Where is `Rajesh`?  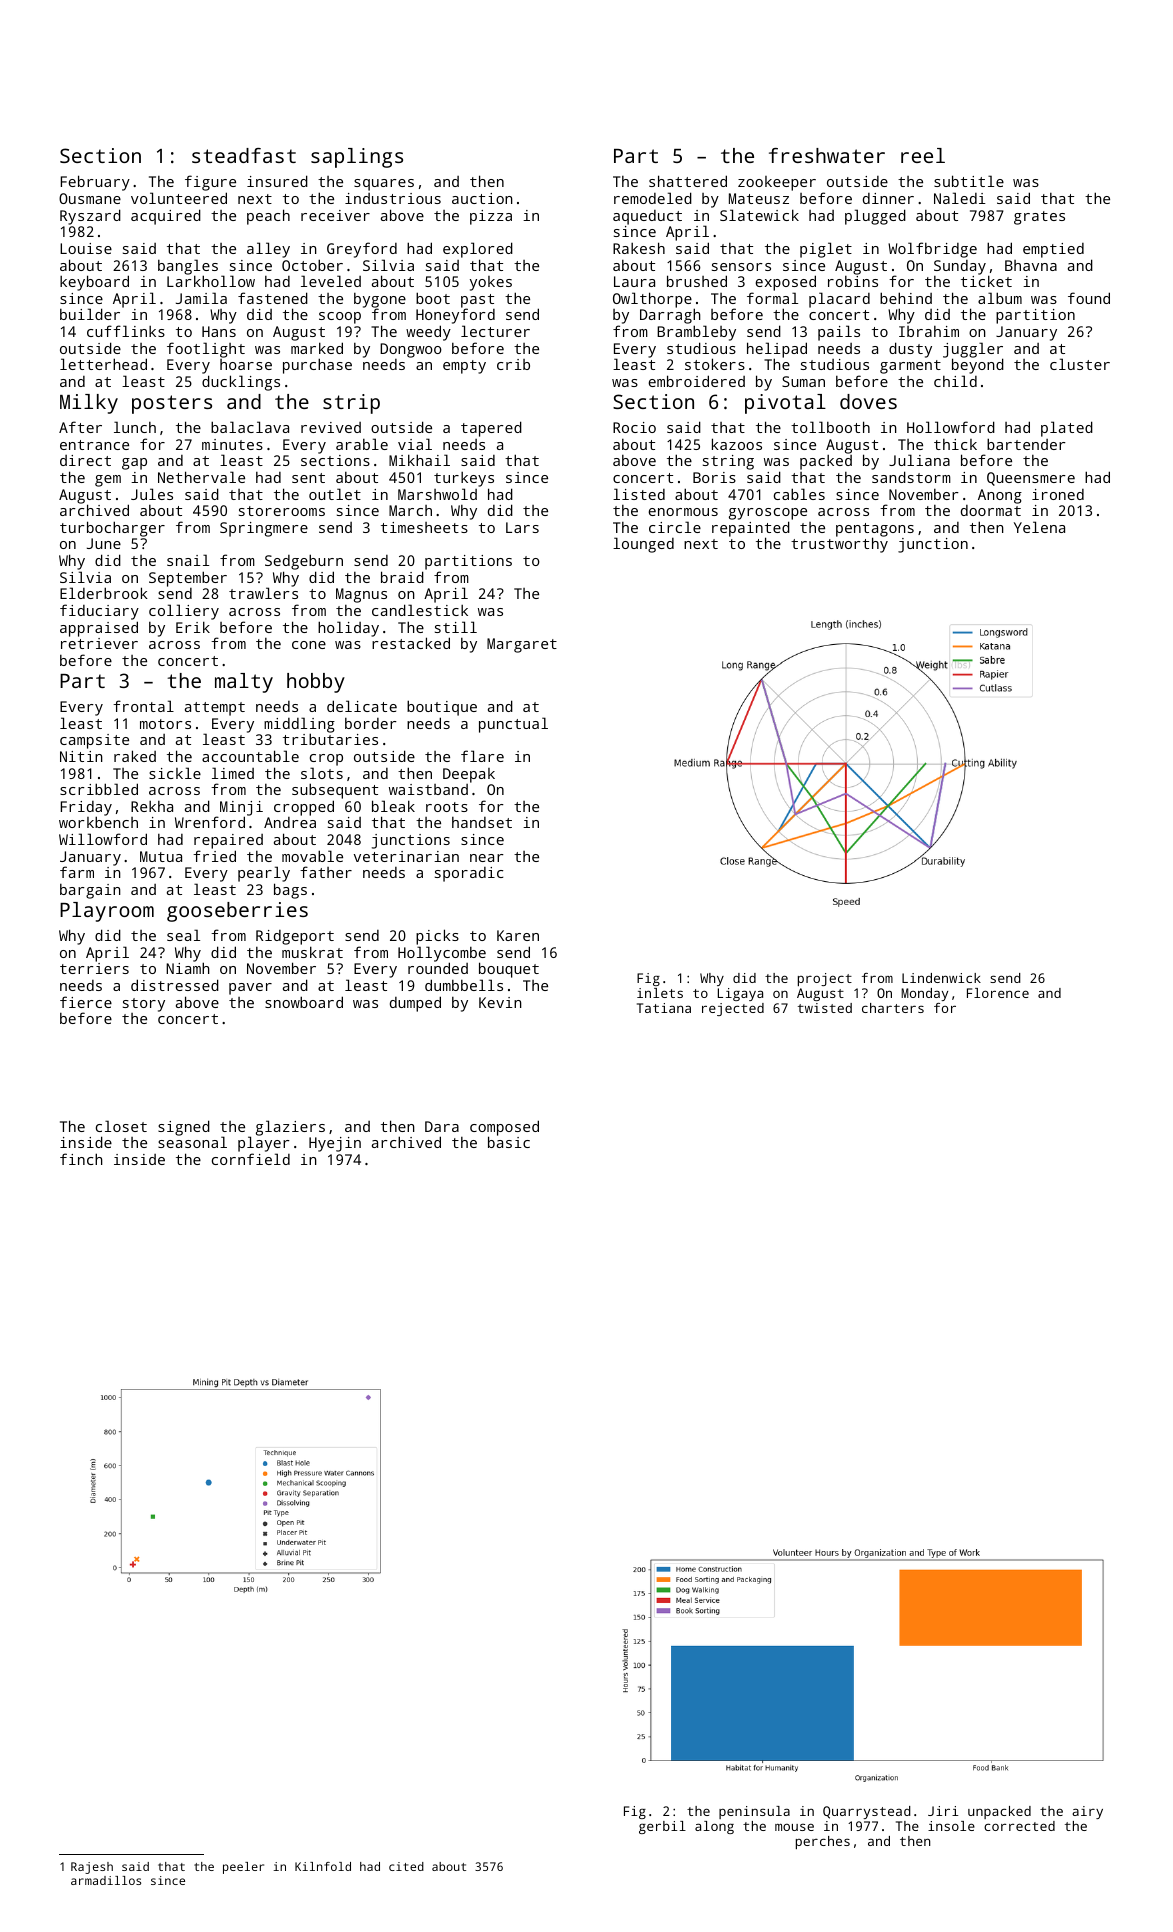
Rajesh is located at coordinates (92, 1868).
